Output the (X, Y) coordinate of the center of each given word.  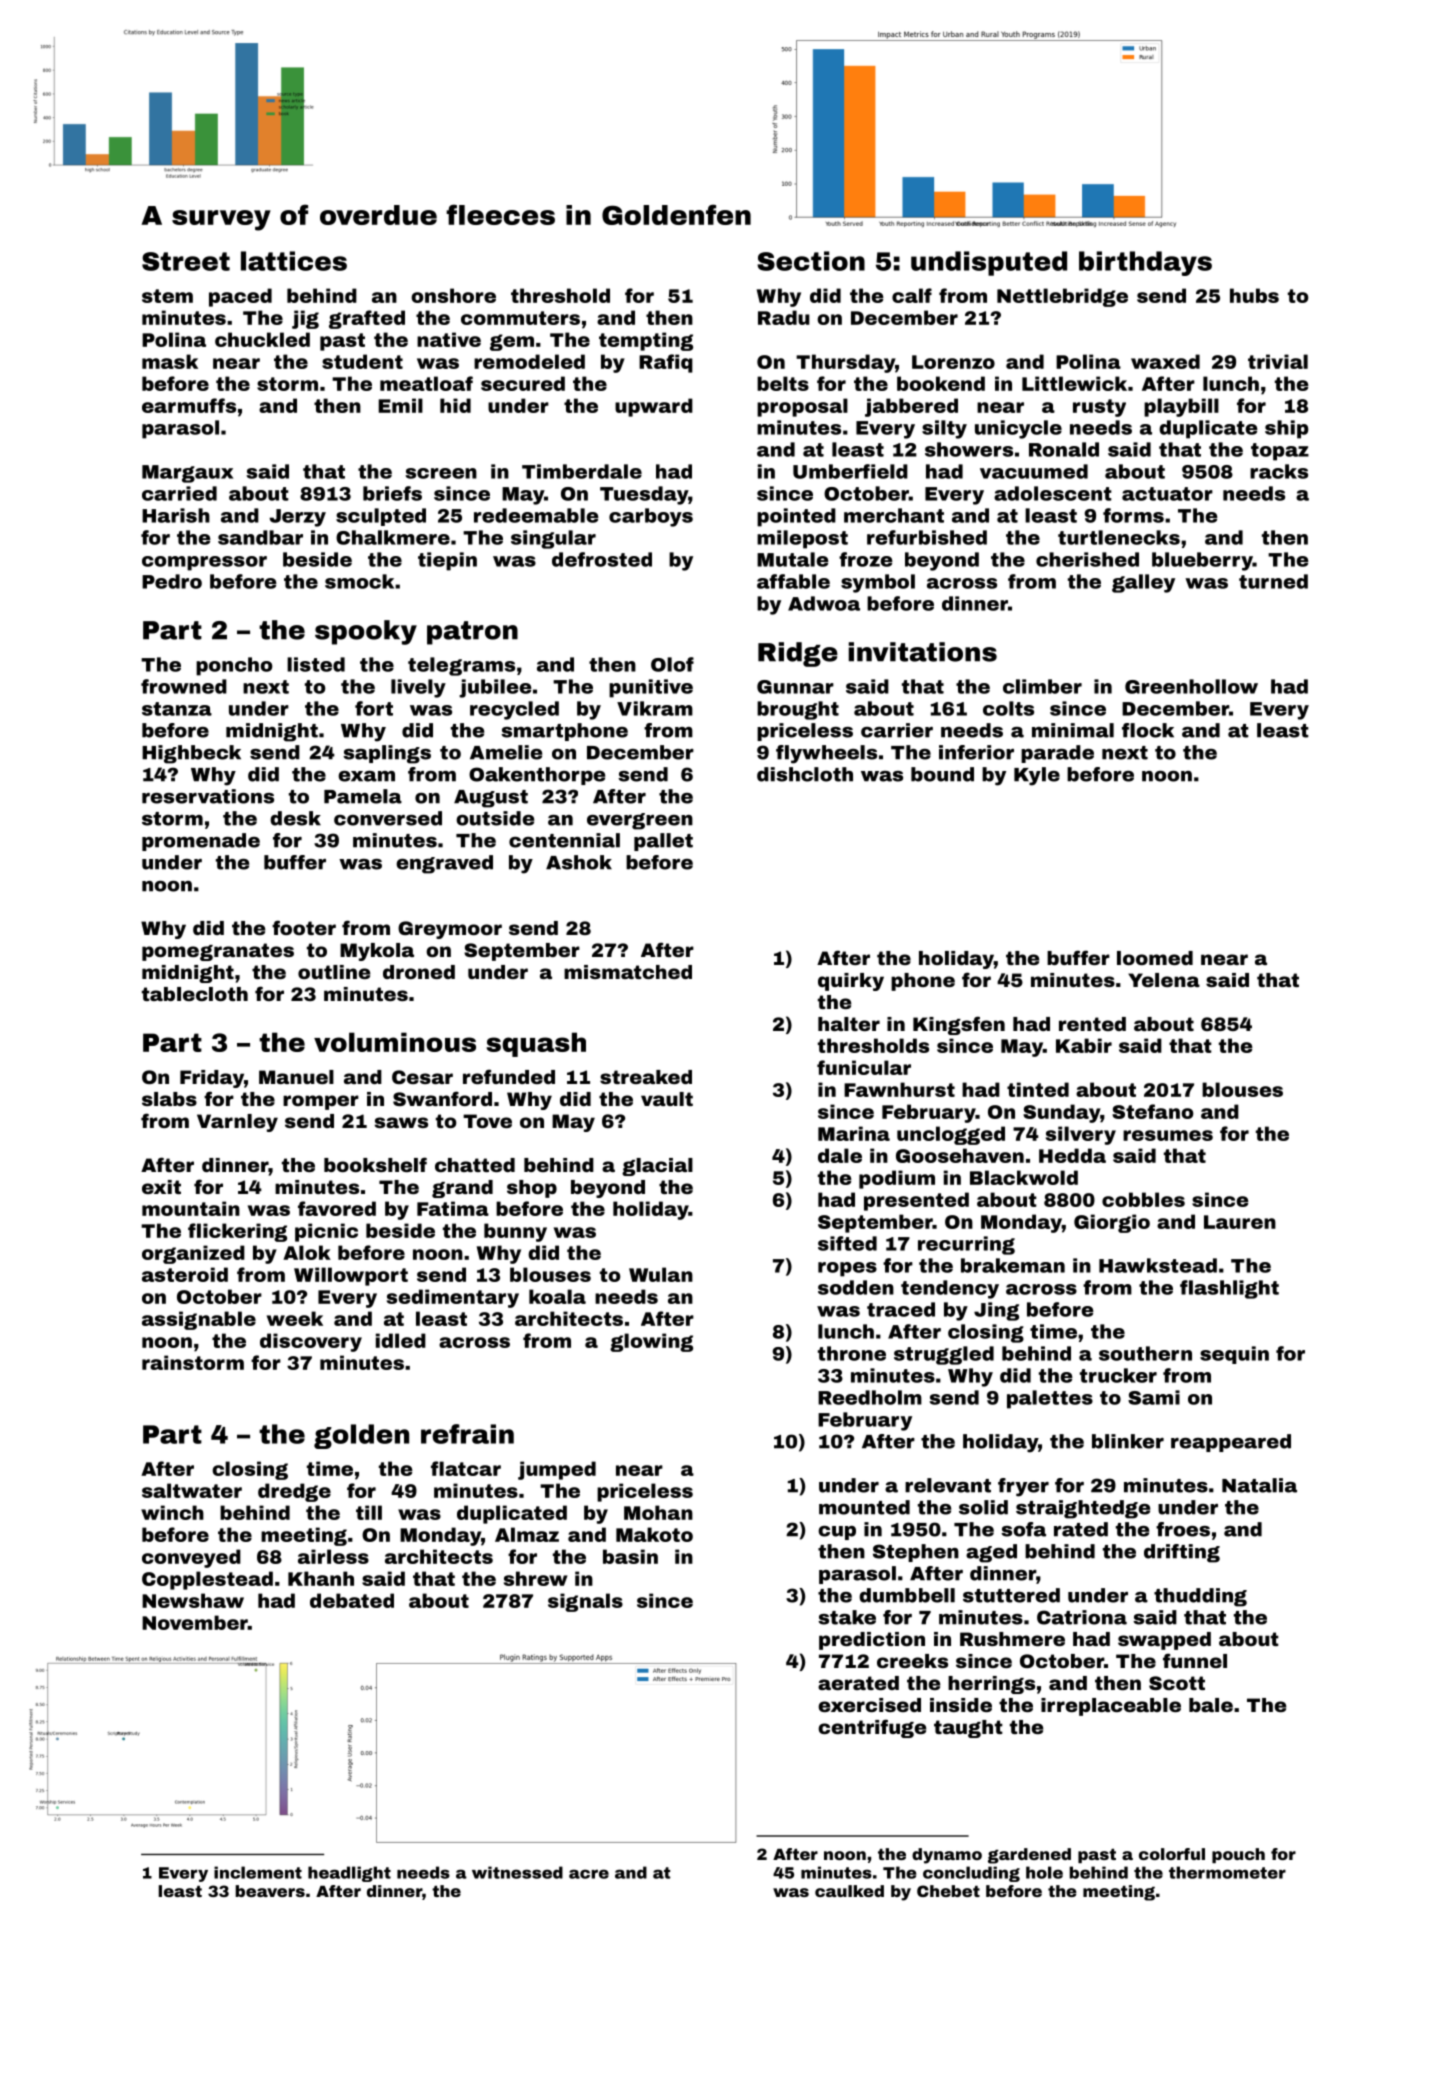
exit (161, 1187)
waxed (1165, 361)
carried (179, 493)
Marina (854, 1133)
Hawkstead (1158, 1265)
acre (589, 1874)
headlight (349, 1874)
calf (912, 295)
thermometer (1227, 1872)
